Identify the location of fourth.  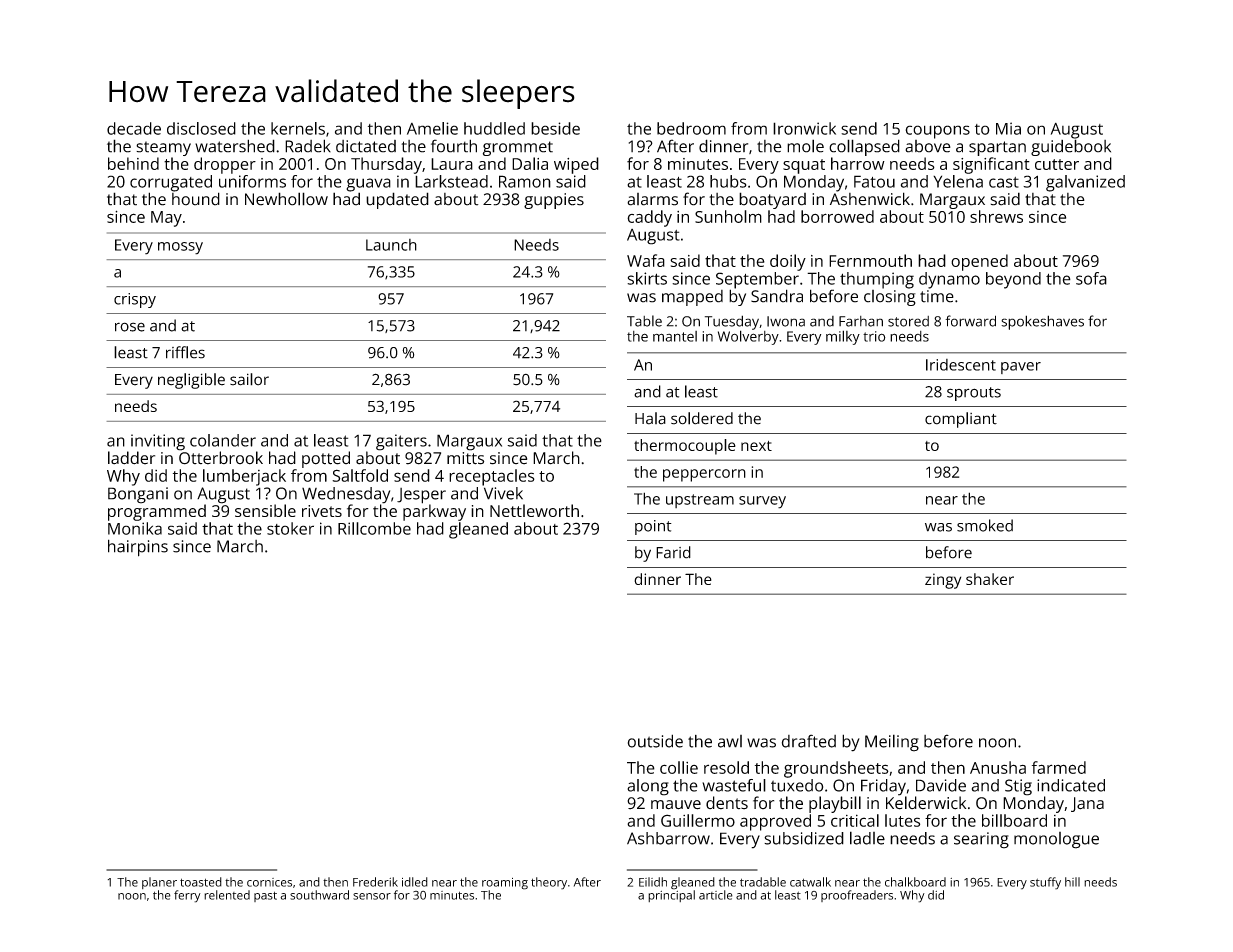
(454, 146).
